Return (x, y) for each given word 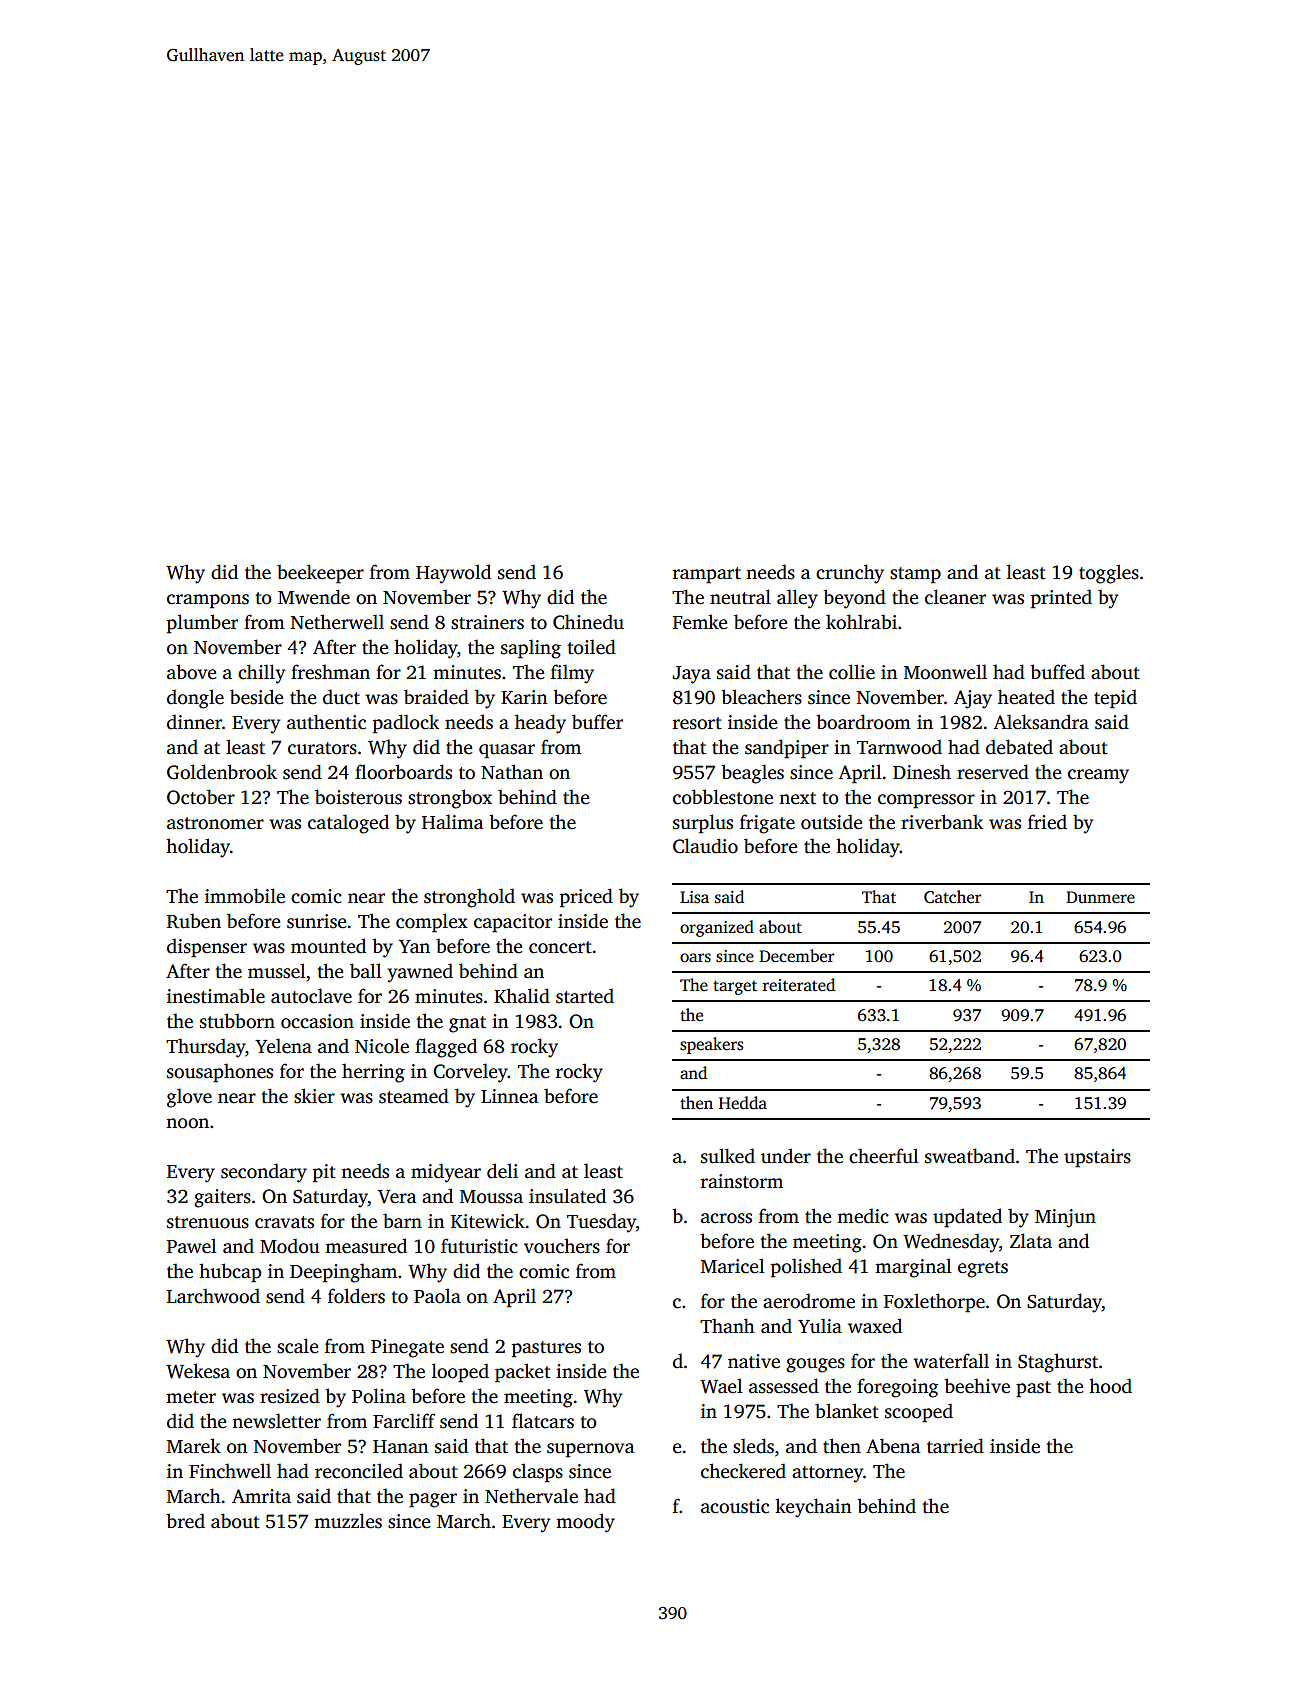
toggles (1109, 574)
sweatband (970, 1156)
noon (187, 1123)
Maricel (733, 1266)
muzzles (348, 1521)
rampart (707, 575)
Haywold (453, 574)
